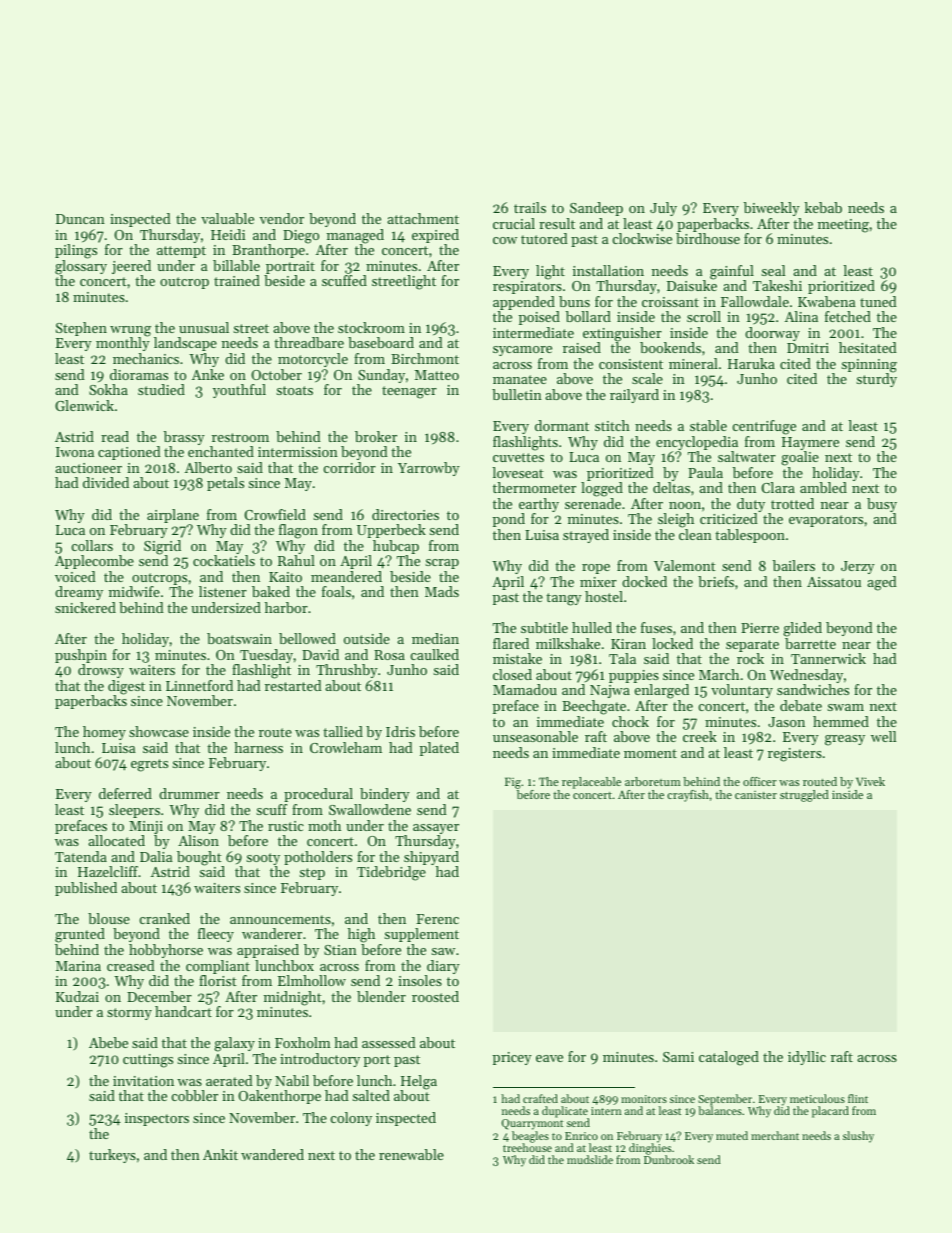 Image resolution: width=952 pixels, height=1233 pixels. I want to click on David, so click(320, 654).
